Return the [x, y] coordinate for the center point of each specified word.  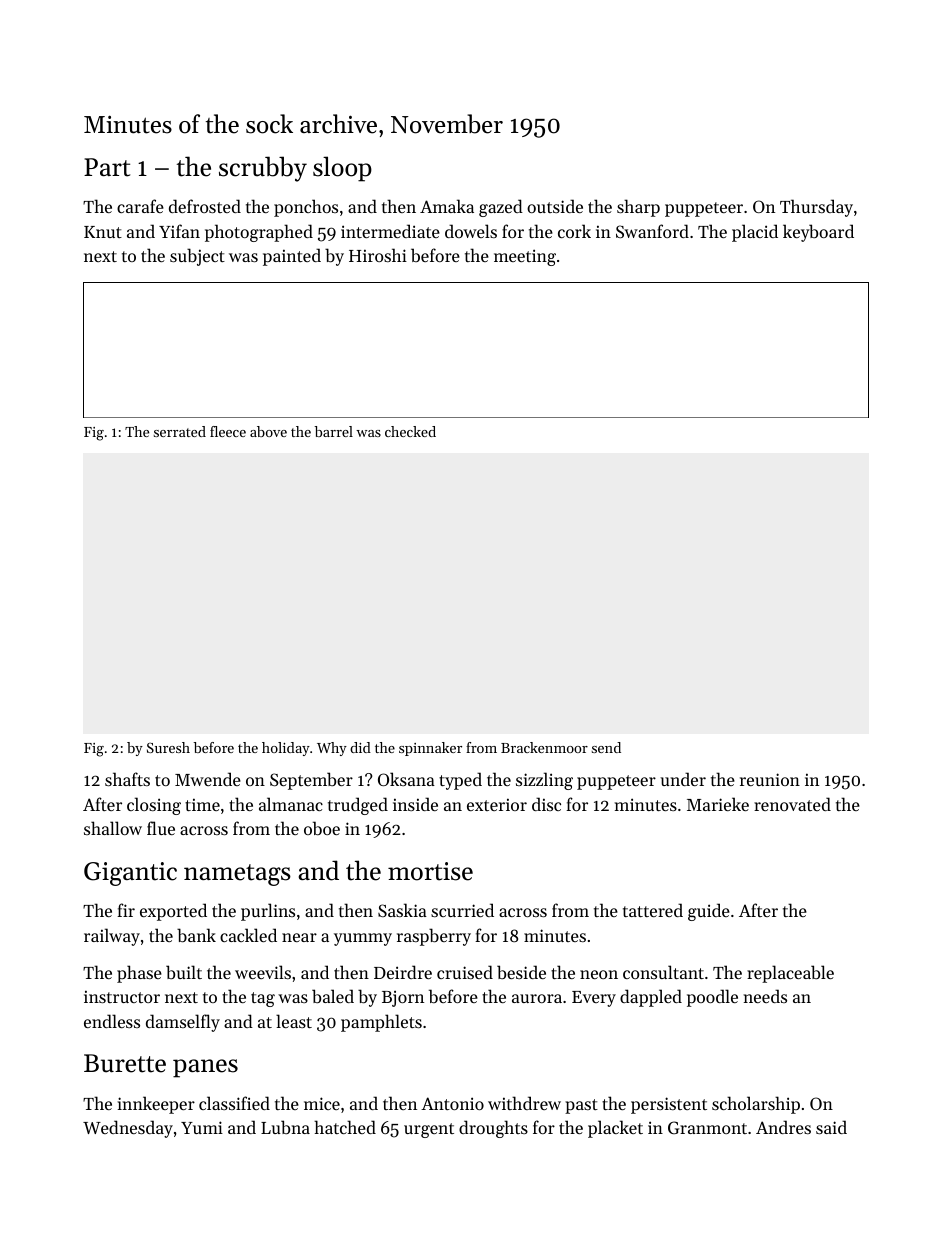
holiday [286, 749]
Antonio [452, 1103]
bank [196, 935]
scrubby [263, 169]
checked [410, 431]
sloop [342, 169]
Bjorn [403, 999]
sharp [638, 208]
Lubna [285, 1127]
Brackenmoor [544, 747]
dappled [651, 998]
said [831, 1127]
